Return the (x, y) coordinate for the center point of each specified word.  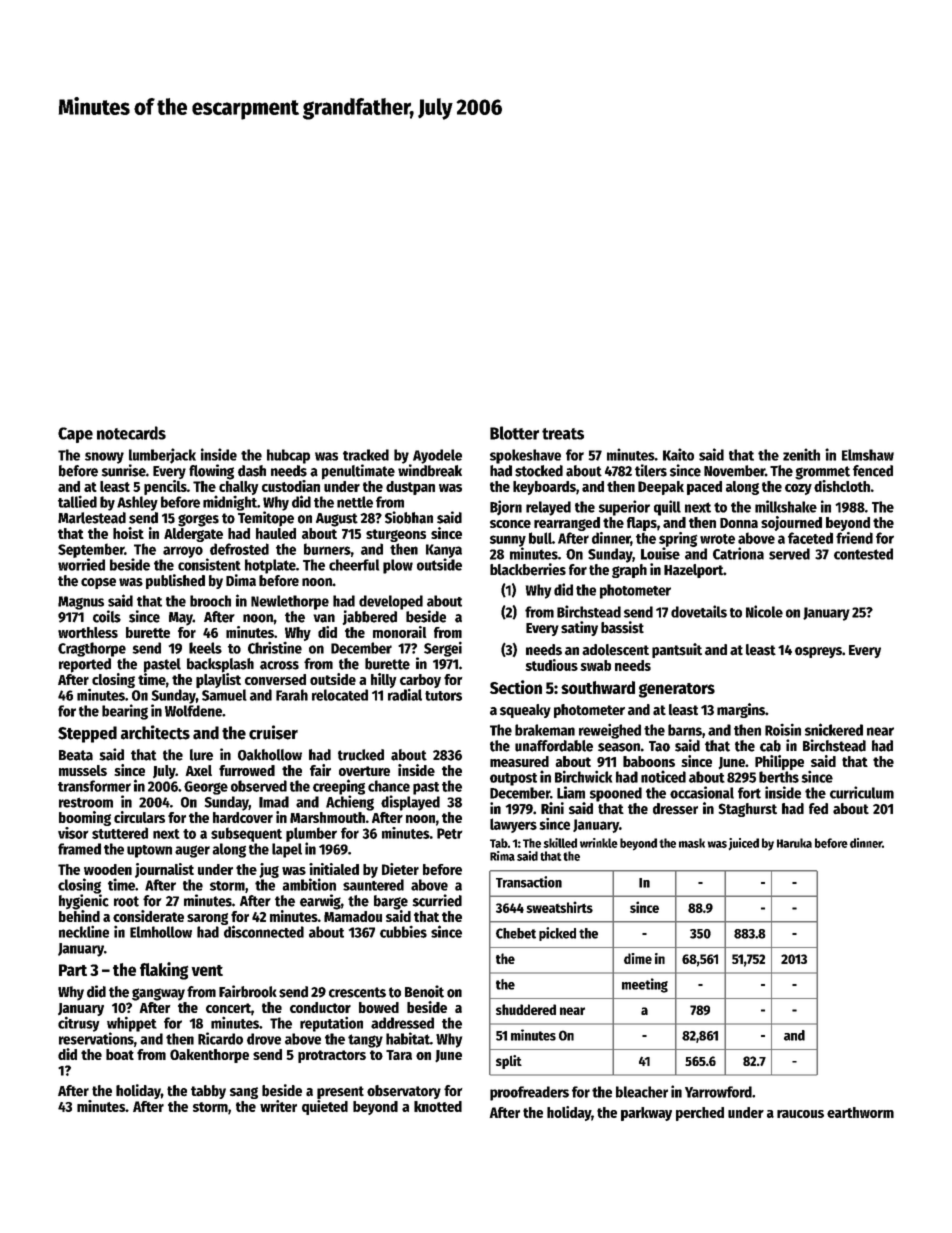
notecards (131, 433)
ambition (309, 884)
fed (818, 809)
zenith (801, 454)
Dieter (400, 869)
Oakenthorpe (209, 1056)
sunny (508, 541)
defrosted (239, 549)
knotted (438, 1106)
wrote (717, 539)
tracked (366, 455)
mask (692, 843)
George (206, 788)
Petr (450, 833)
